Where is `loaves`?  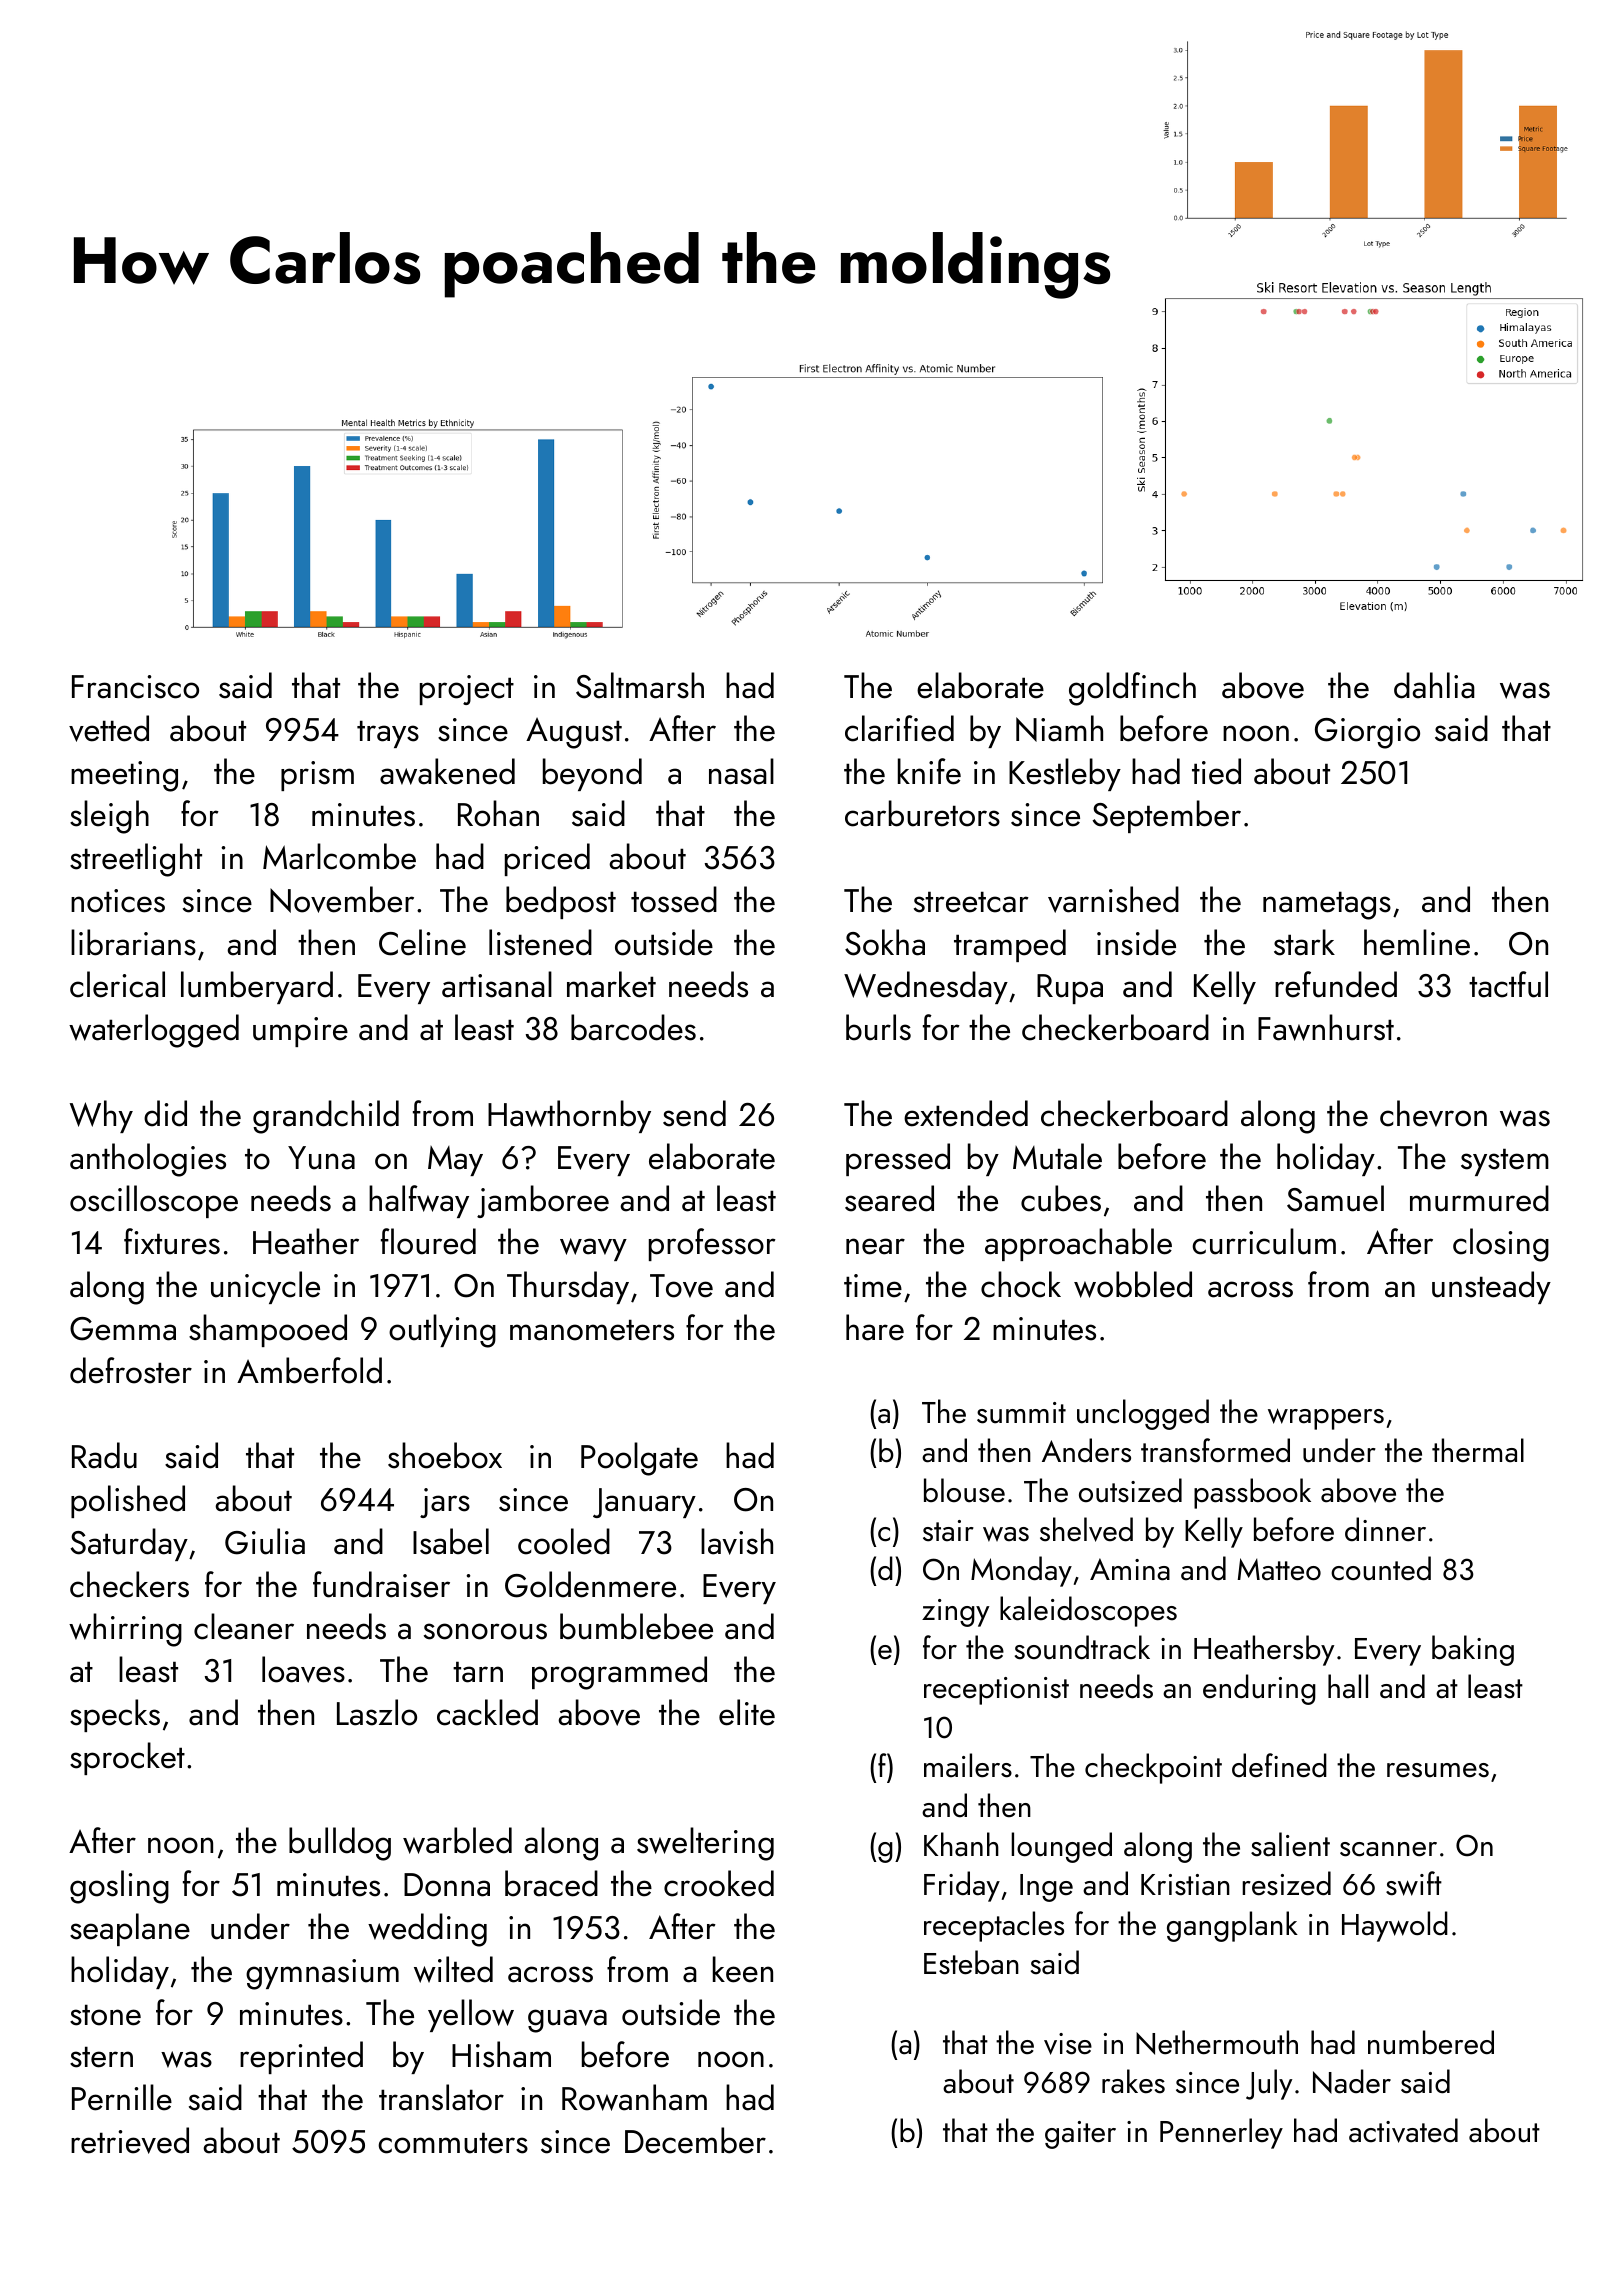
loaves is located at coordinates (303, 1669).
